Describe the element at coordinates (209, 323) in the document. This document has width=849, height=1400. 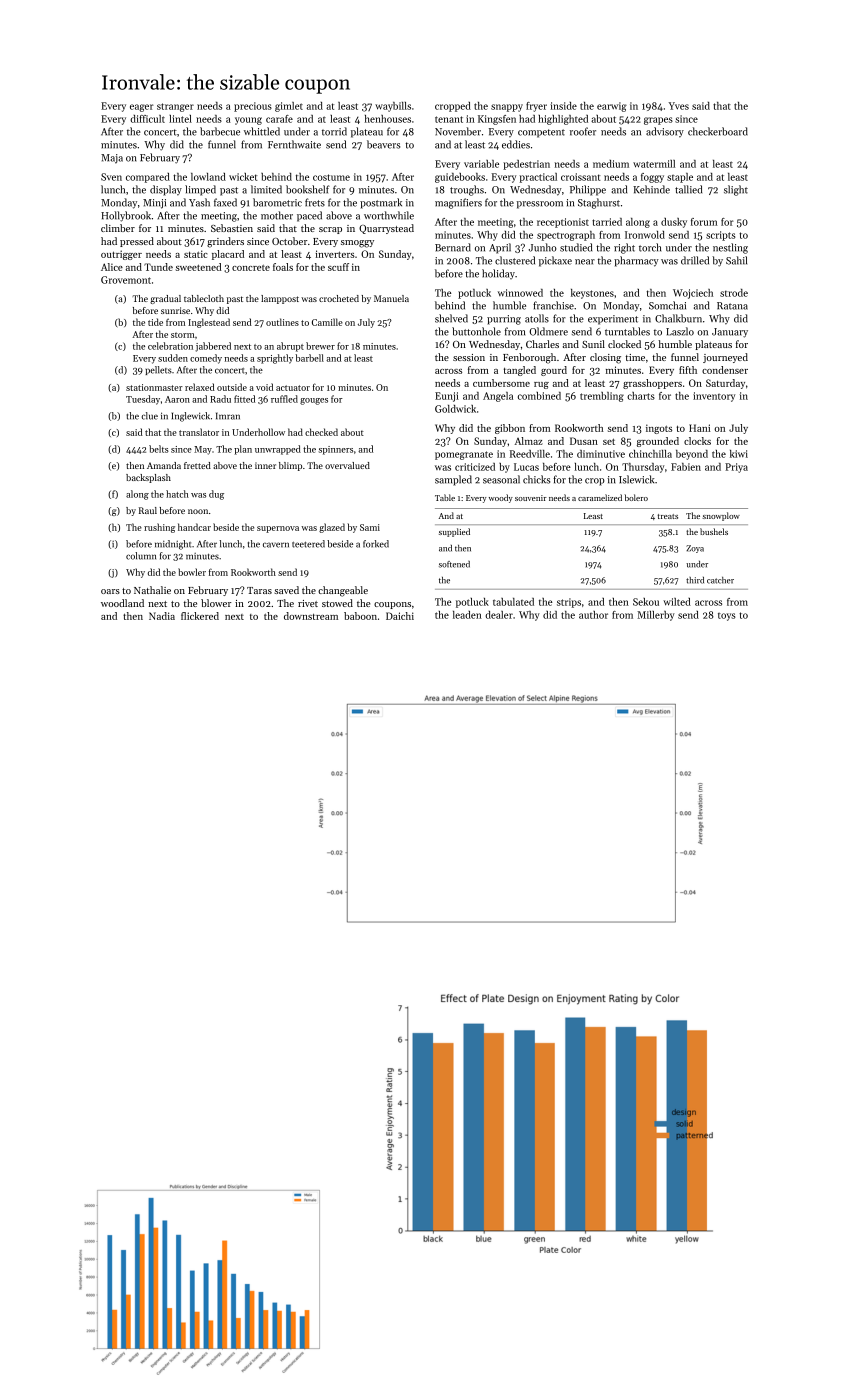
I see `Inglestead` at that location.
